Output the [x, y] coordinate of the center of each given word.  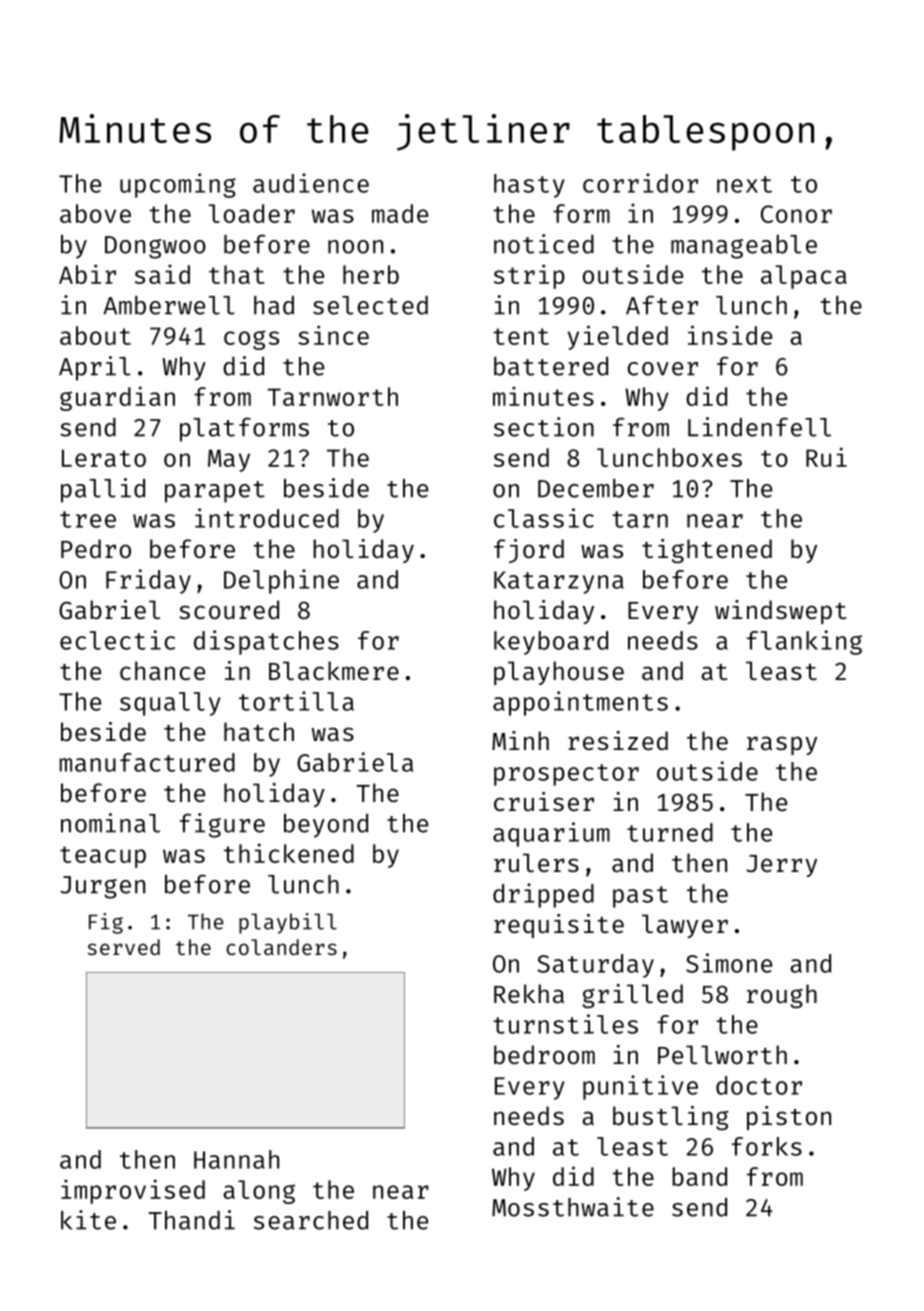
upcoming [178, 185]
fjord [529, 551]
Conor [796, 214]
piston [789, 1118]
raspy [782, 745]
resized [618, 740]
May [229, 460]
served [124, 947]
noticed [544, 244]
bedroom [544, 1054]
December [596, 488]
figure [222, 825]
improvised [133, 1191]
